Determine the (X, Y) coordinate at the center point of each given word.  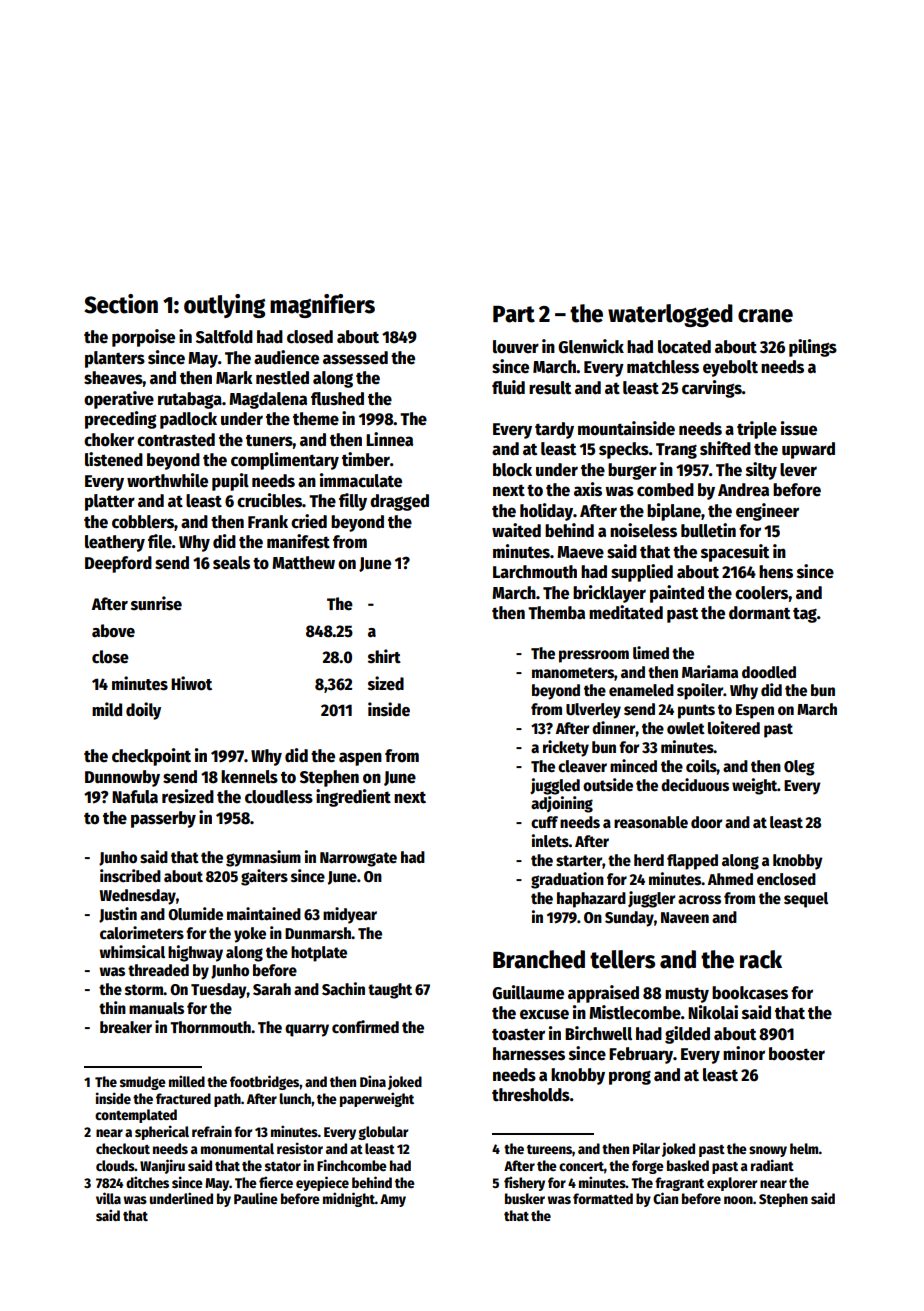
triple (757, 430)
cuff (544, 822)
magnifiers (322, 306)
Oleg (799, 768)
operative (119, 400)
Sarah (272, 989)
